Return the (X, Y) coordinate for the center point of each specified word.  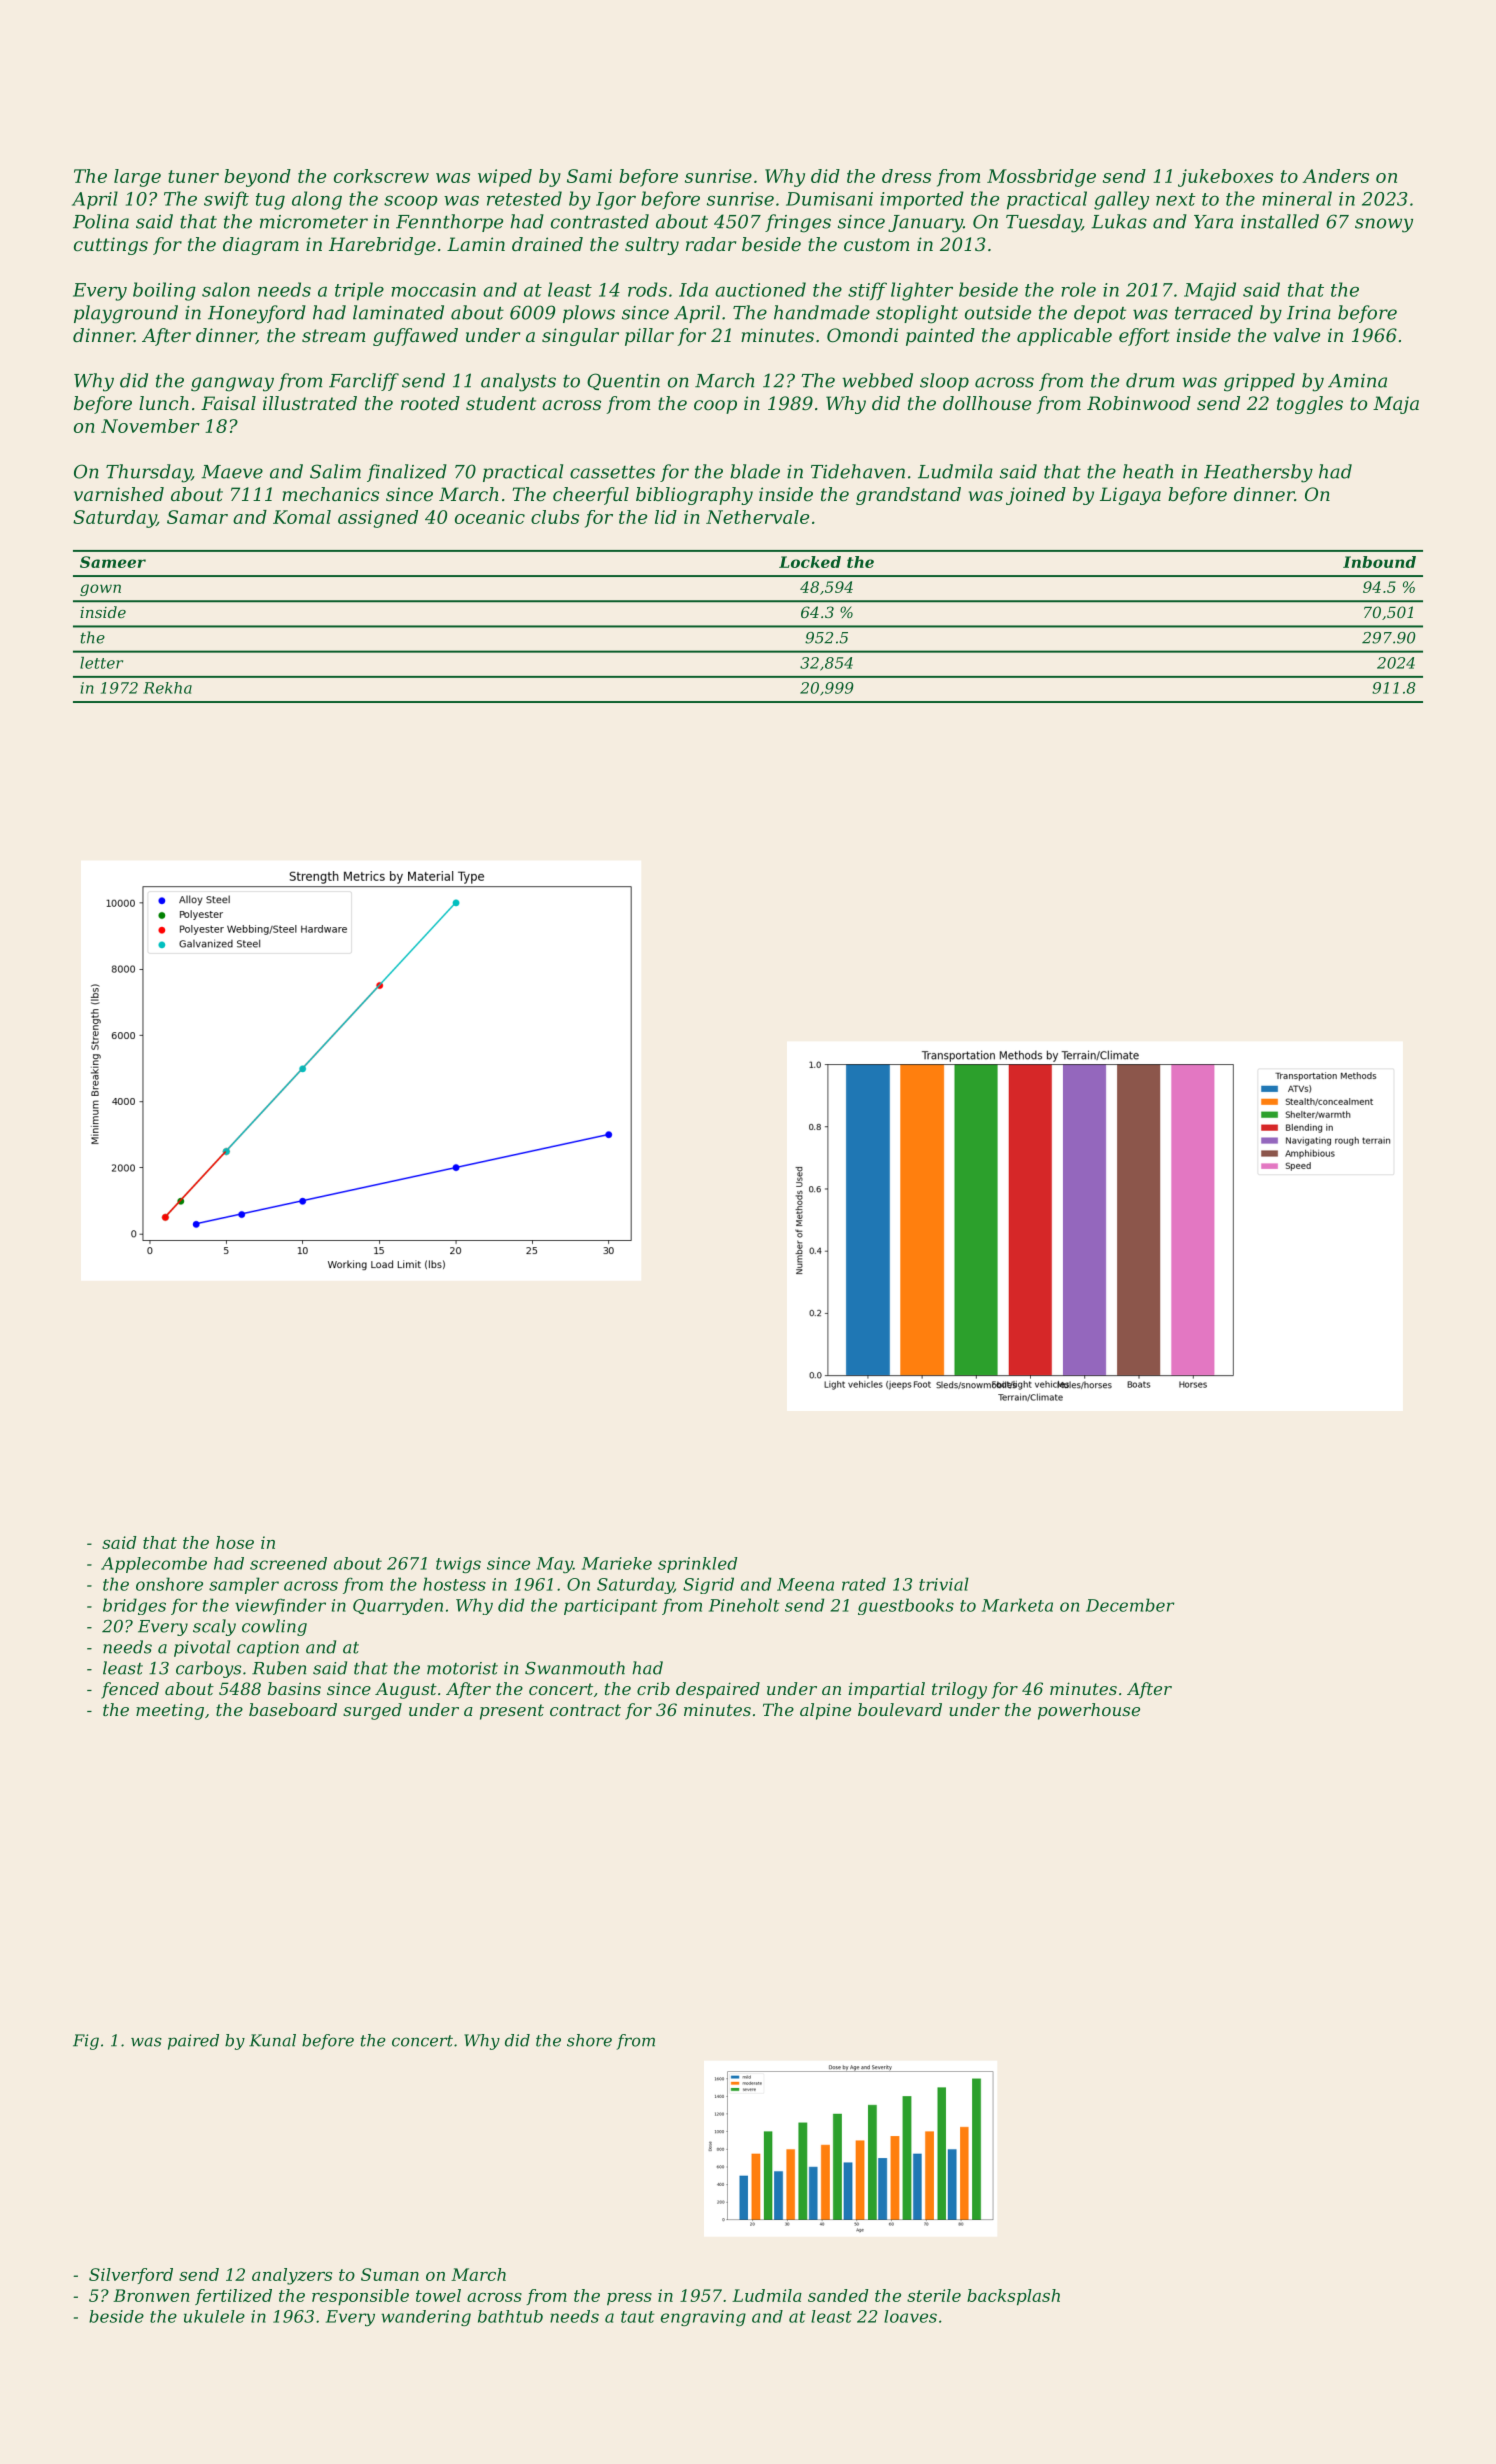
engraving (703, 2318)
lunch (164, 403)
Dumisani (829, 199)
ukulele (214, 2316)
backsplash (1013, 2297)
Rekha (167, 688)
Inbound (1379, 562)
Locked (810, 562)
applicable (1064, 337)
